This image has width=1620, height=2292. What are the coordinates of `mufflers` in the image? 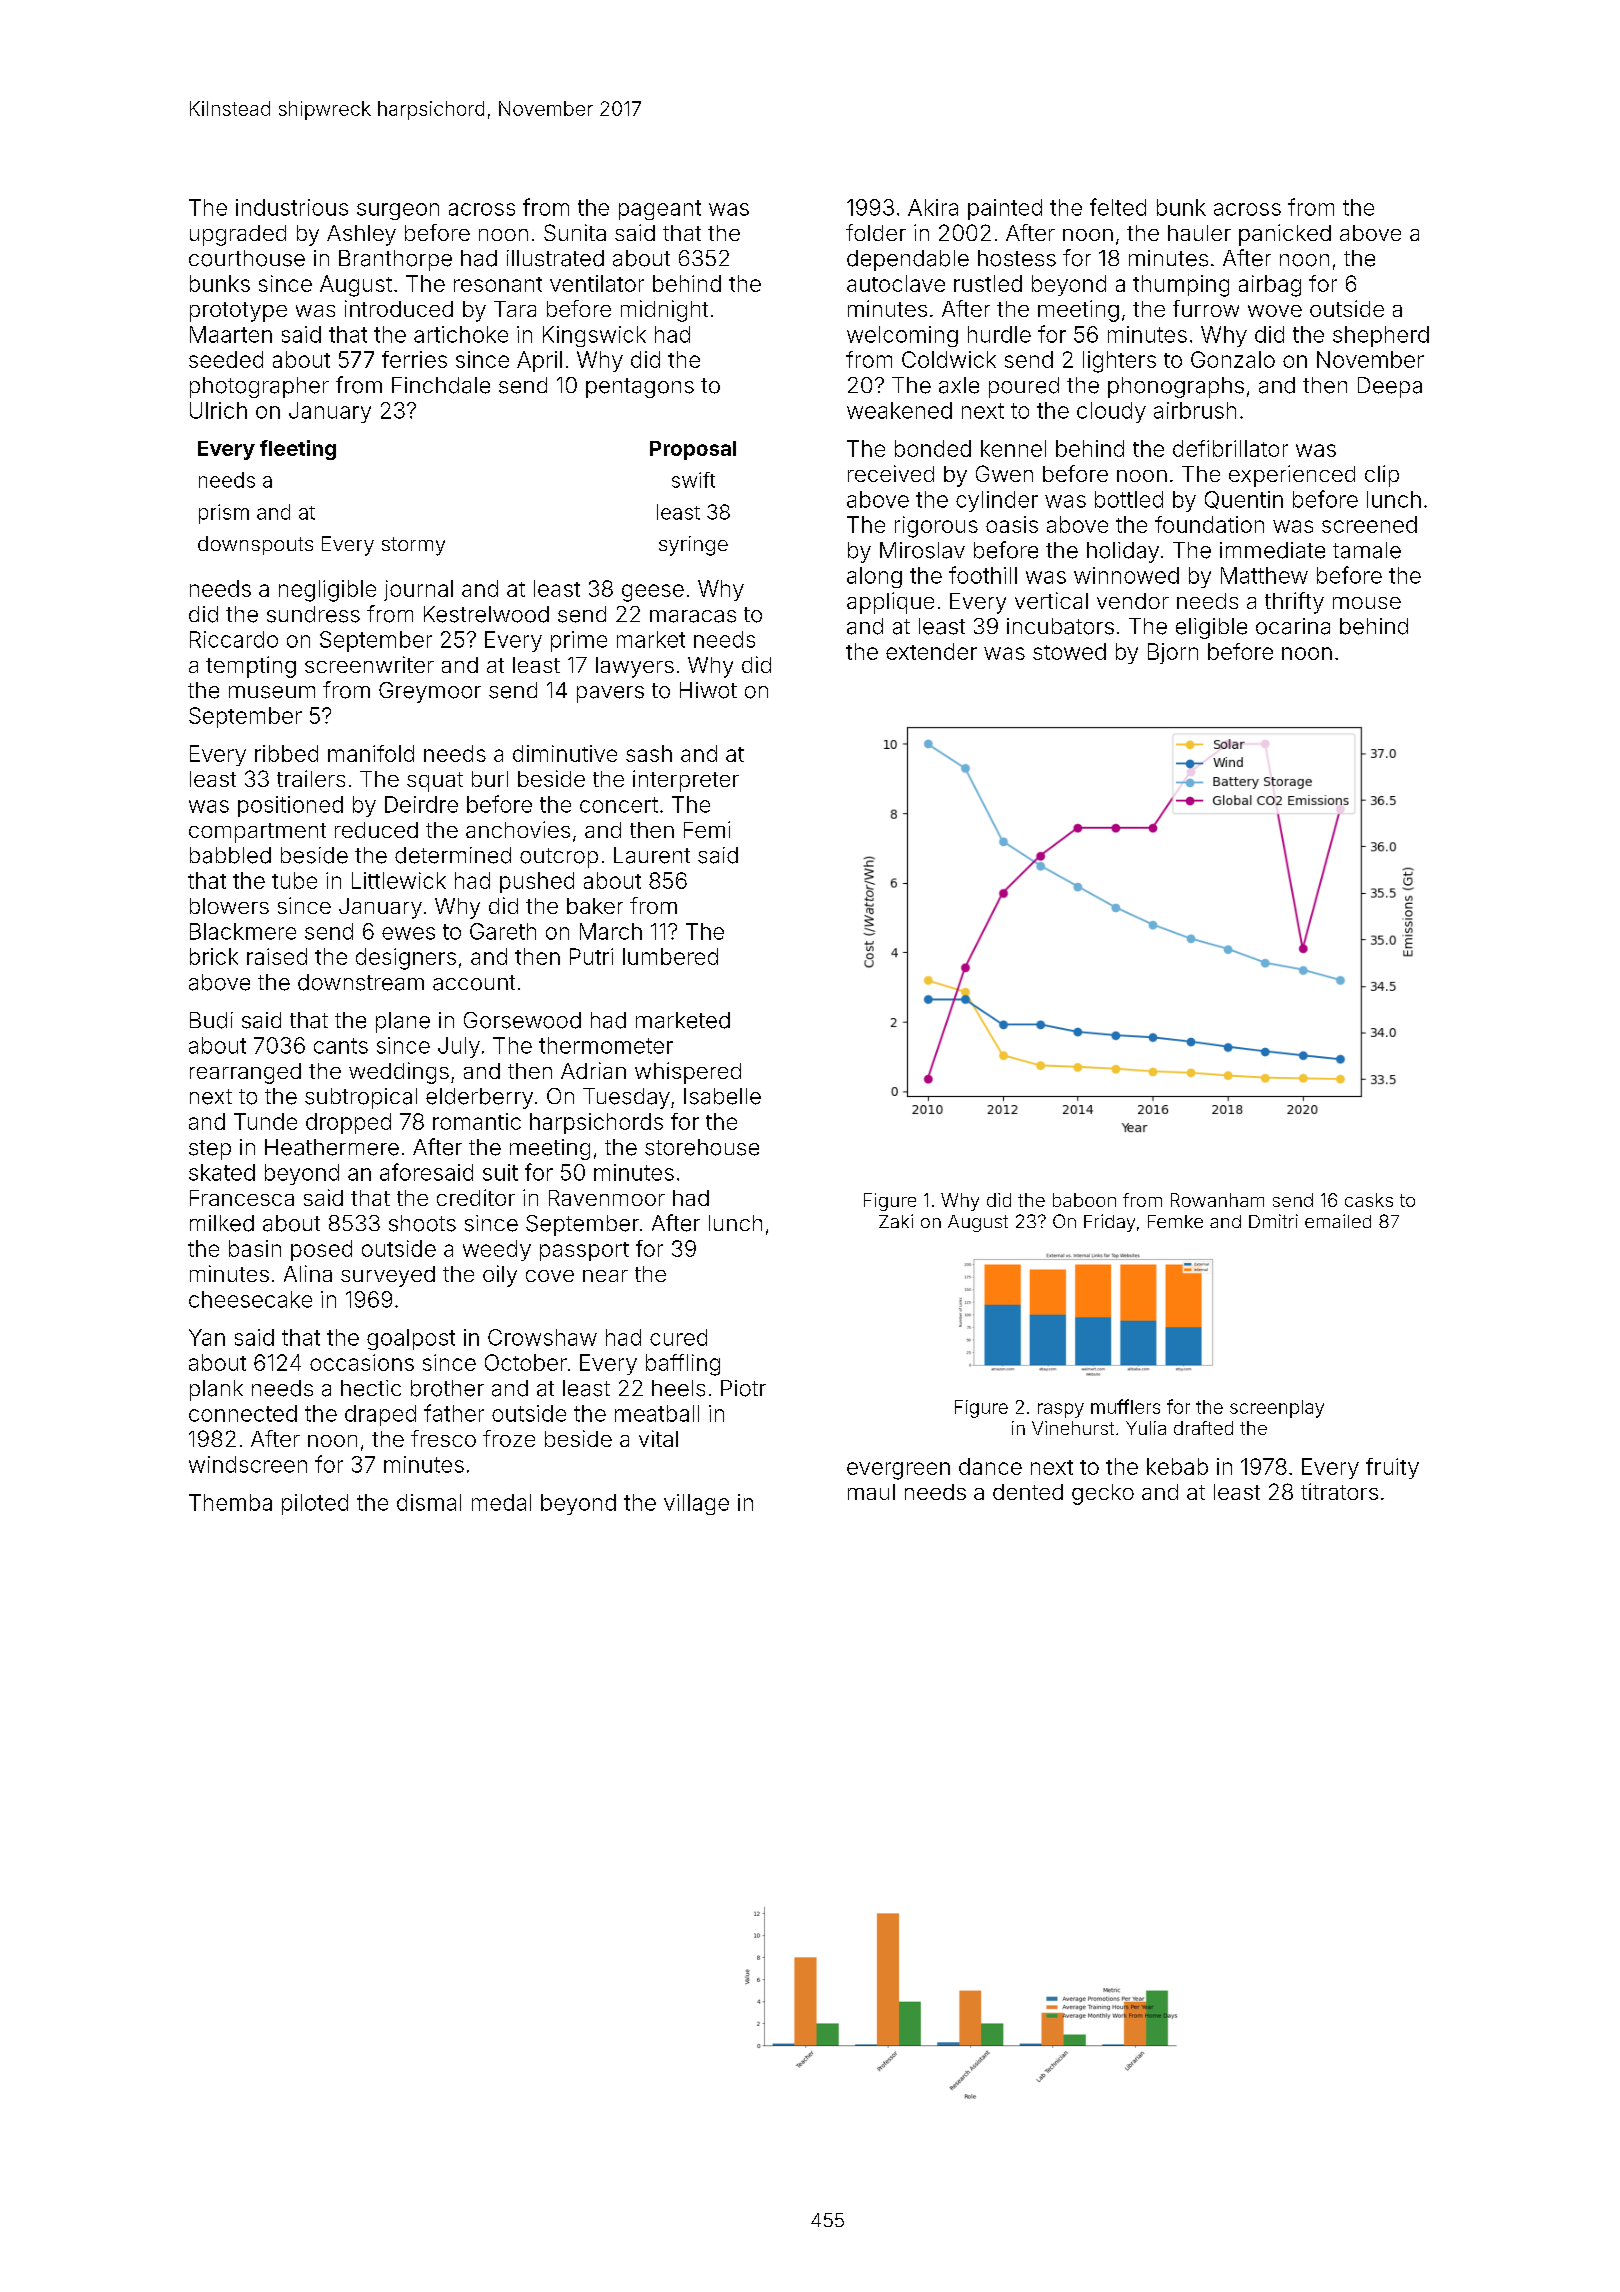 It's located at (1125, 1406).
